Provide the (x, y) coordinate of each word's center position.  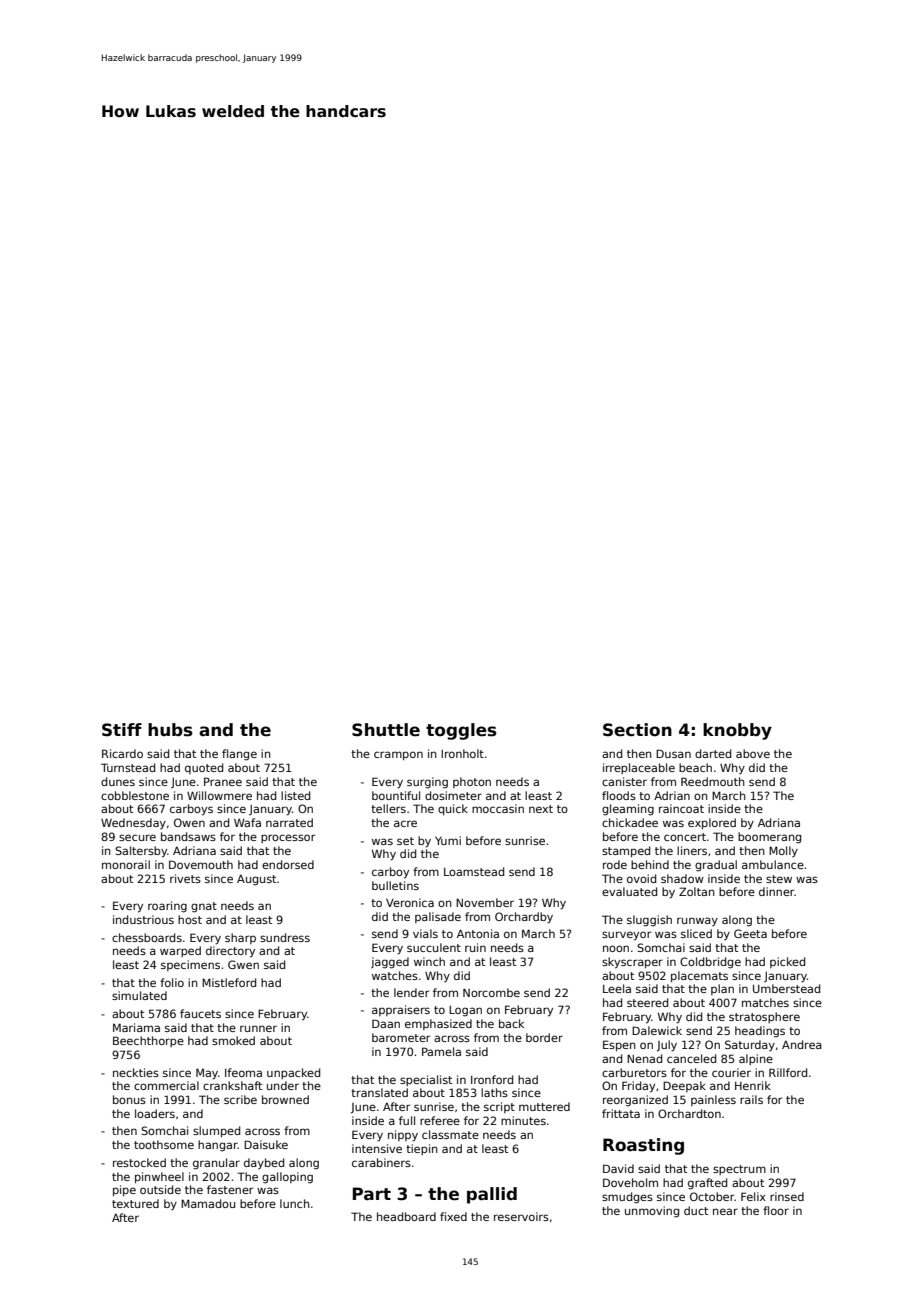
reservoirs (521, 1216)
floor (776, 1210)
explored (712, 823)
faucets (200, 1013)
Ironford (492, 1079)
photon (472, 782)
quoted (204, 768)
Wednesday (133, 823)
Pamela (441, 1051)
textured (135, 1203)
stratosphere (764, 1017)
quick (453, 809)
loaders (155, 1113)
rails (751, 1099)
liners (692, 850)
